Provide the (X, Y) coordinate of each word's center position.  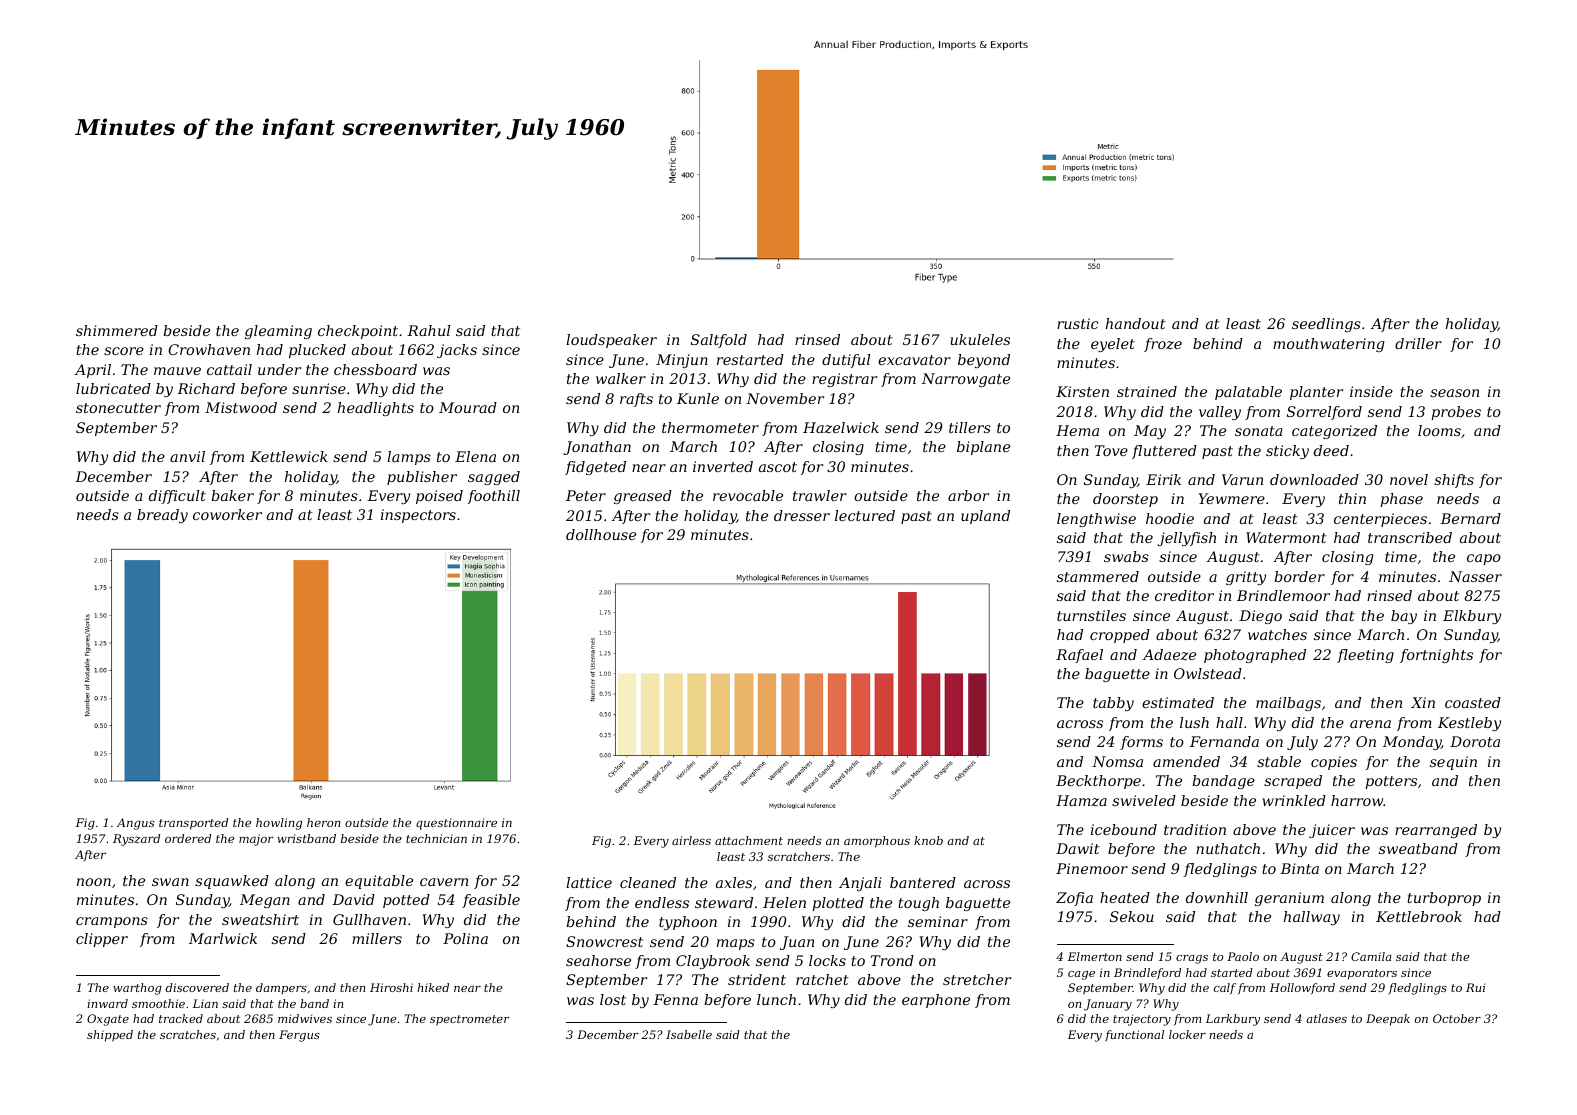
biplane (983, 448)
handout (1136, 323)
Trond (892, 960)
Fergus (299, 1036)
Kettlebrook (1419, 916)
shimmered (117, 330)
